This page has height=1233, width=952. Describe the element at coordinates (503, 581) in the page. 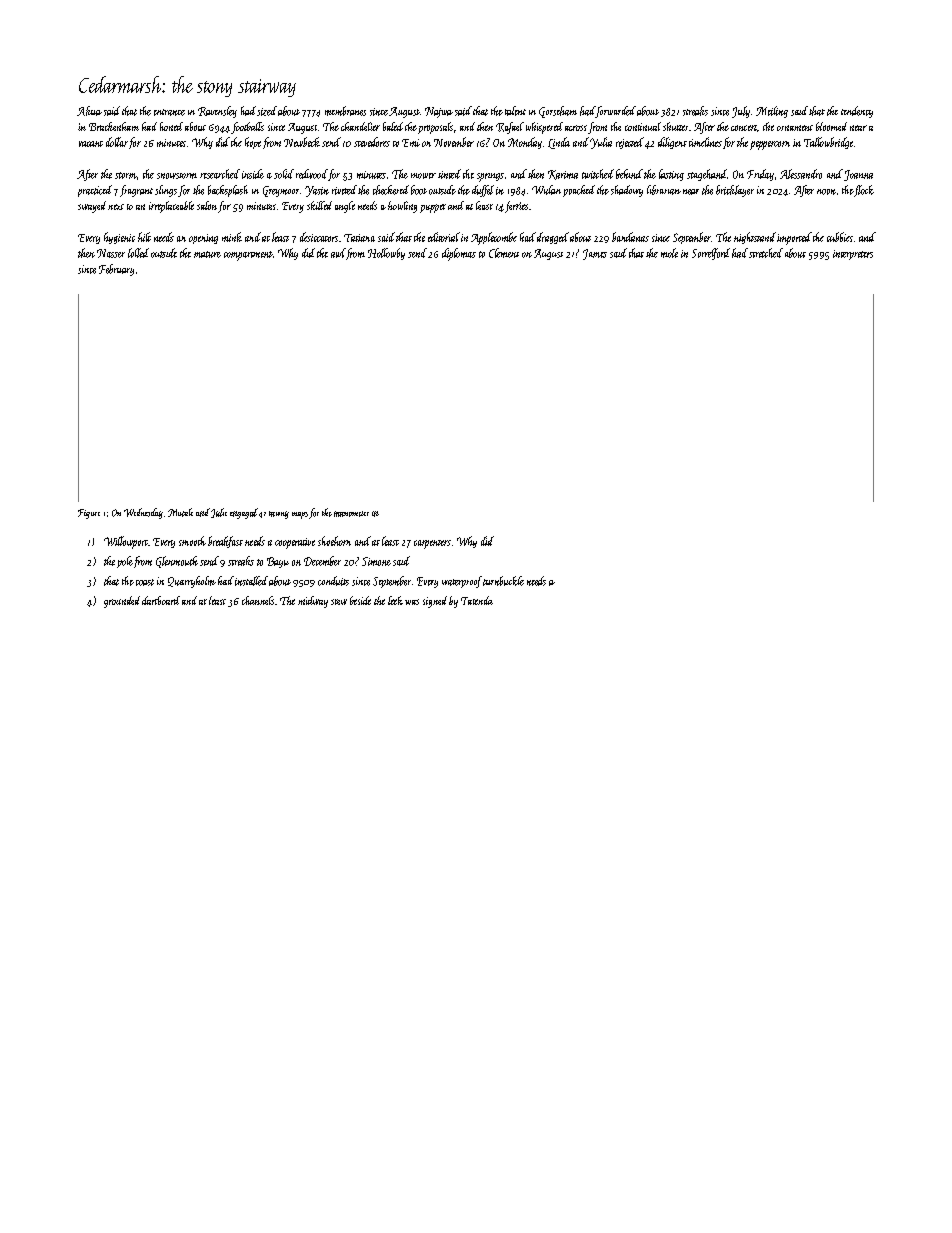

I see `turnbuckle` at that location.
